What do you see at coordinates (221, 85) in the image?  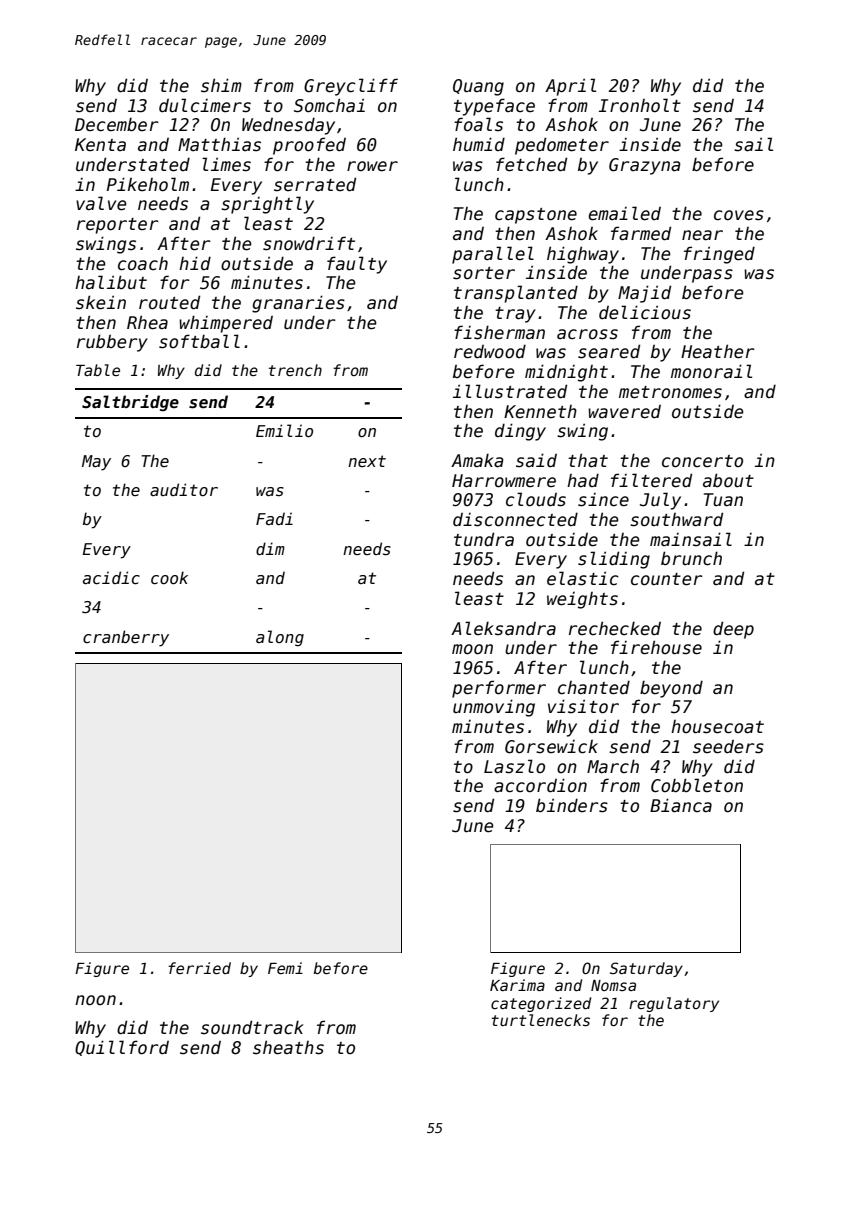 I see `shim` at bounding box center [221, 85].
